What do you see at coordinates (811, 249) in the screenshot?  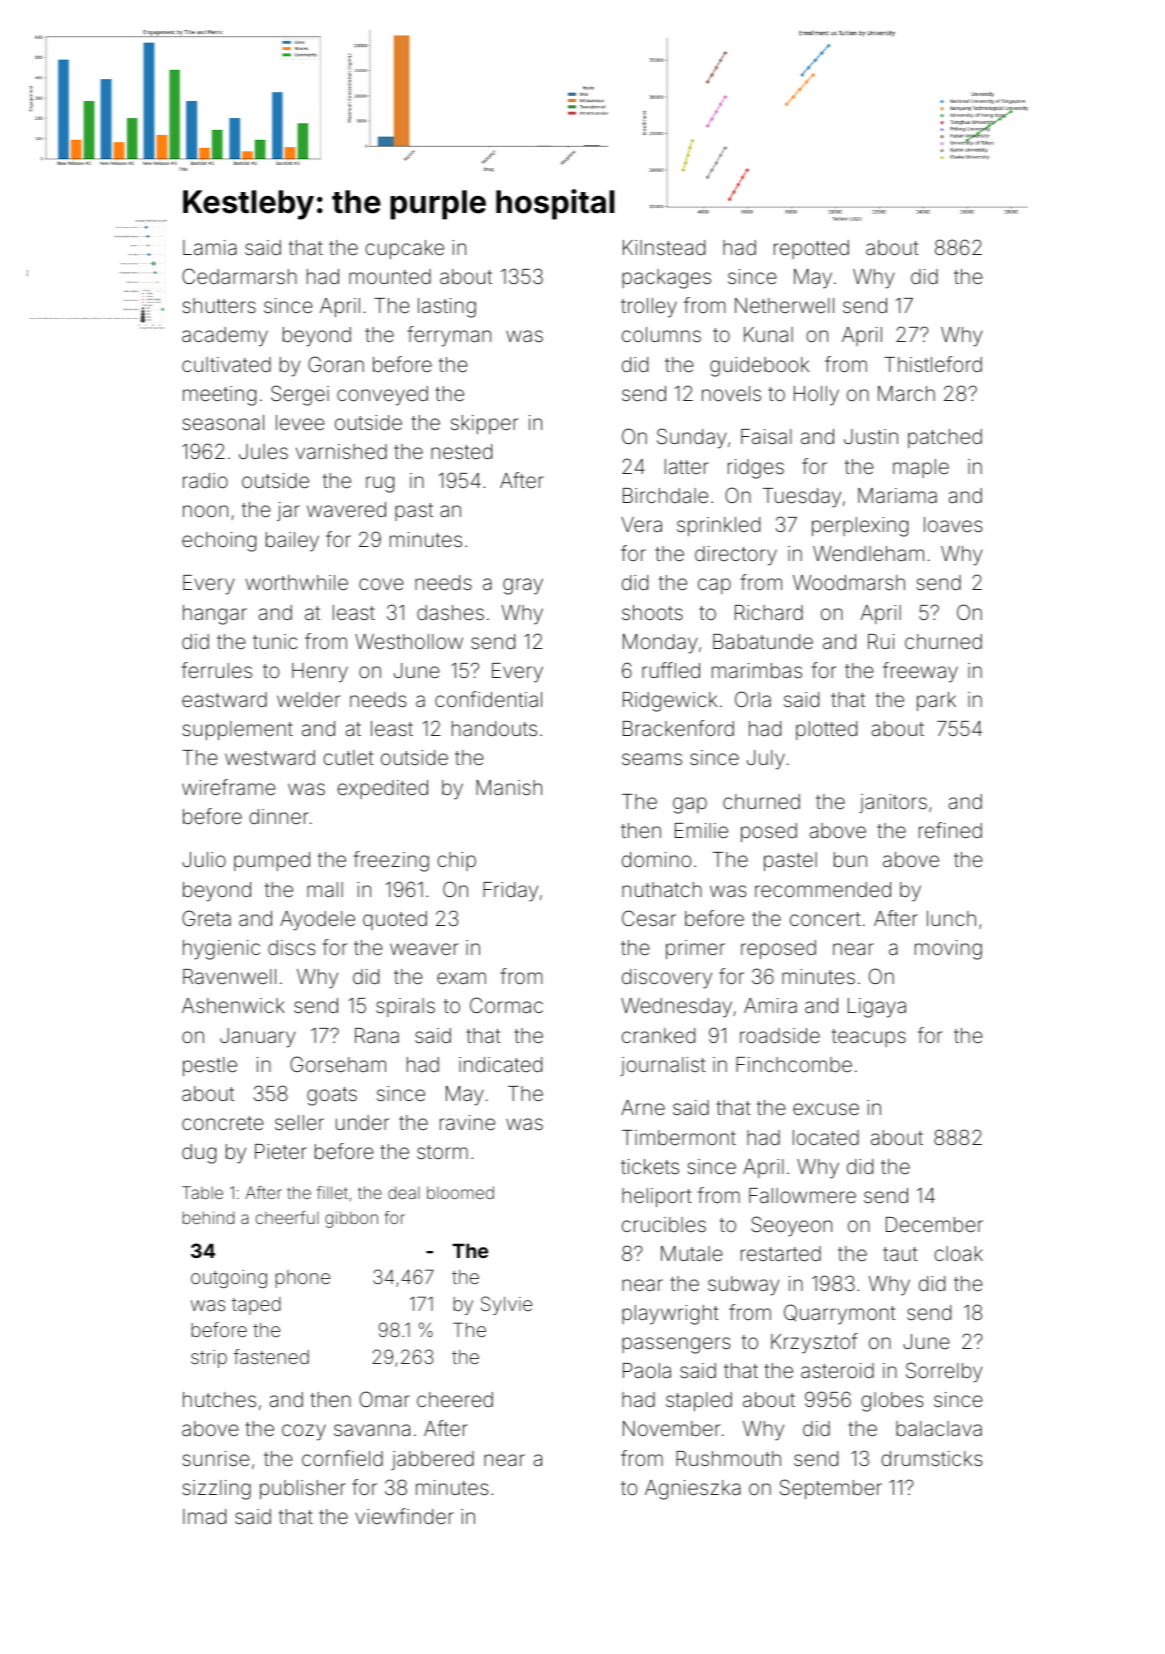 I see `repotted` at bounding box center [811, 249].
